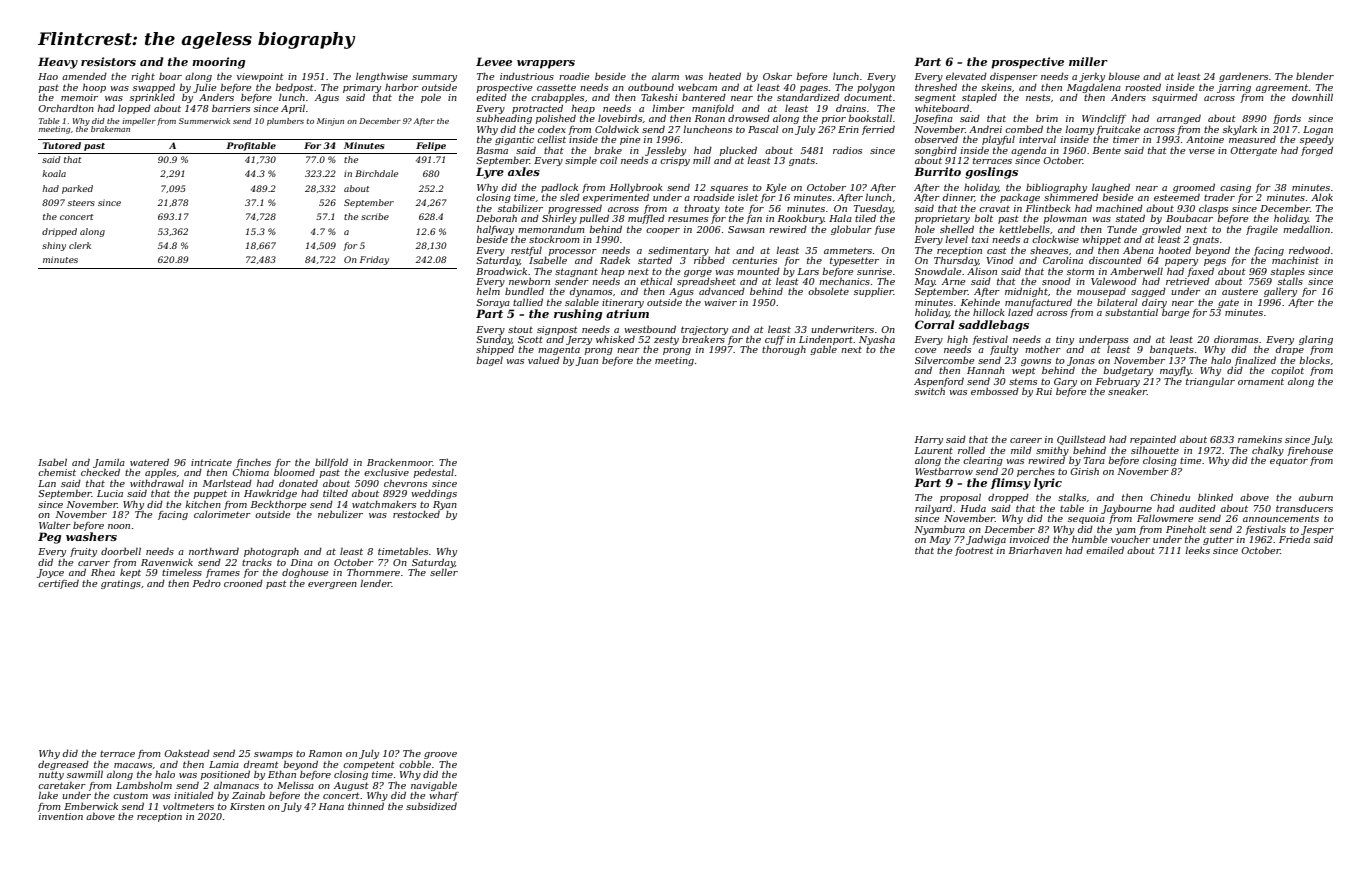 The image size is (1372, 887). What do you see at coordinates (1197, 550) in the screenshot?
I see `leeks` at bounding box center [1197, 550].
